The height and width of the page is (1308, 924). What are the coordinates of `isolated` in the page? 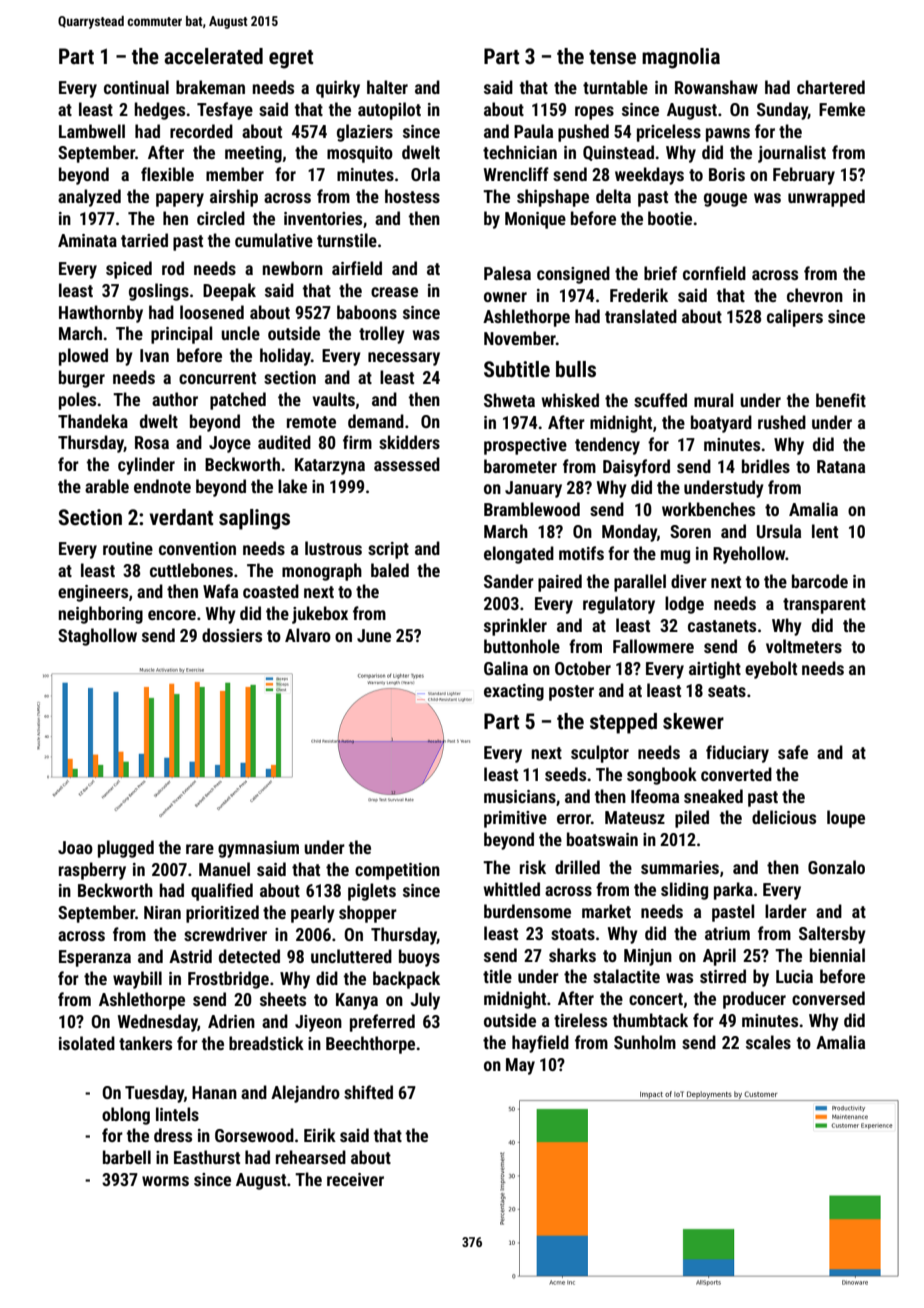 It's located at (87, 1043).
